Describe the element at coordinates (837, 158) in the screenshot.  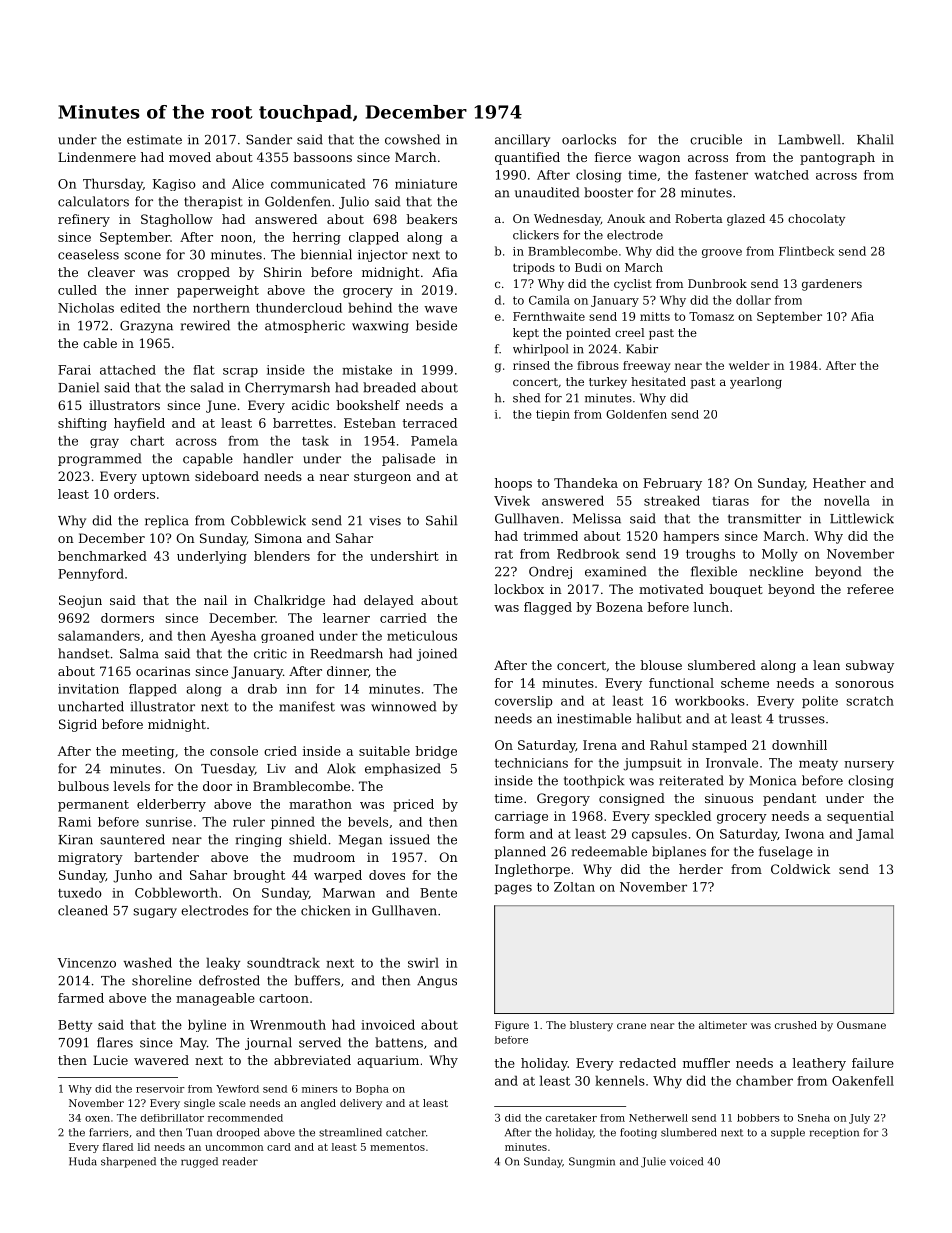
I see `pantograph` at that location.
